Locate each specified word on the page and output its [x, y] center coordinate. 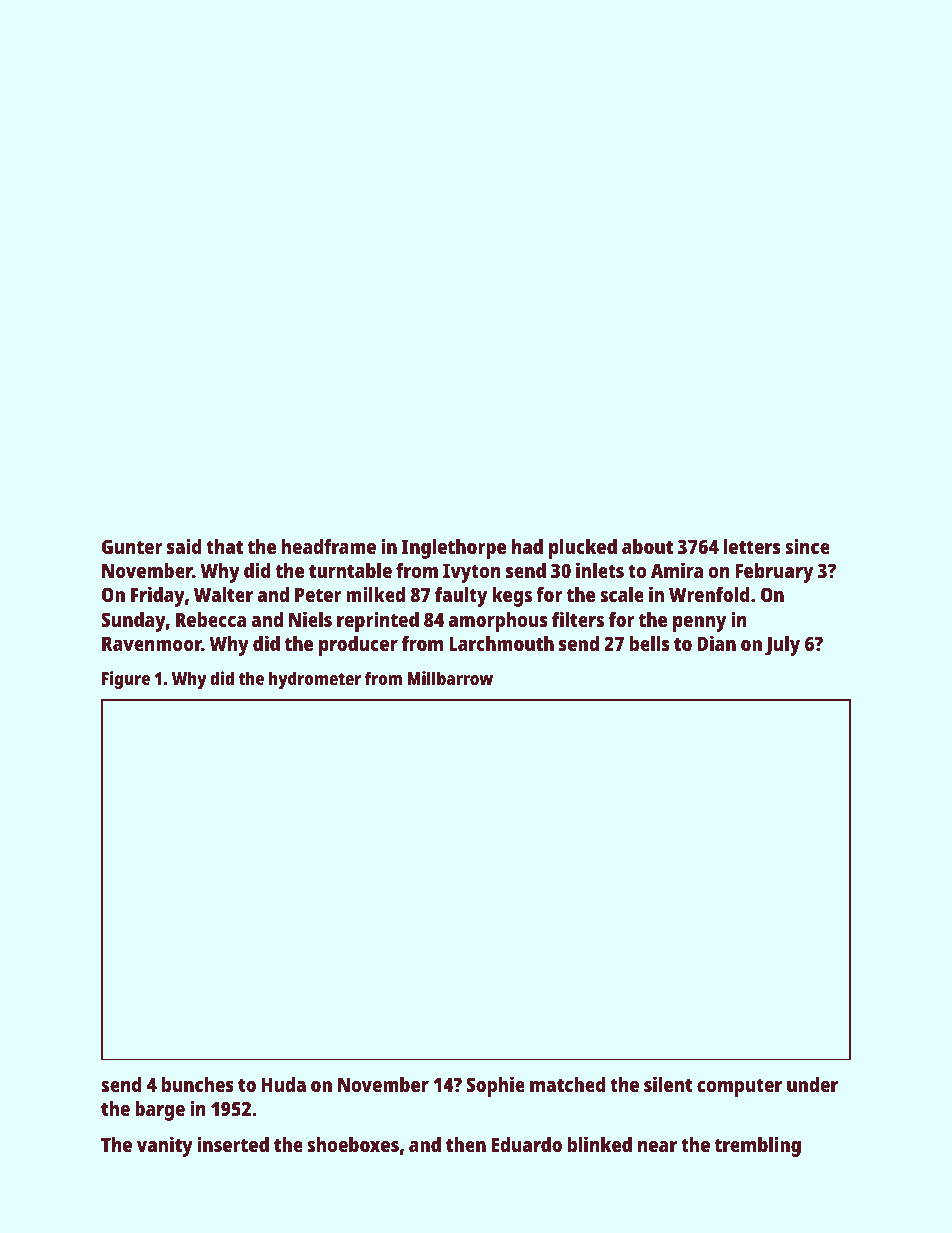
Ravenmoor [152, 644]
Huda [284, 1084]
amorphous [498, 622]
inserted [233, 1144]
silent [668, 1084]
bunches [198, 1084]
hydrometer [315, 680]
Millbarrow [450, 678]
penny [700, 624]
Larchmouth [501, 643]
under [812, 1084]
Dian [717, 643]
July [782, 646]
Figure [126, 680]
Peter [318, 595]
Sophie [495, 1086]
